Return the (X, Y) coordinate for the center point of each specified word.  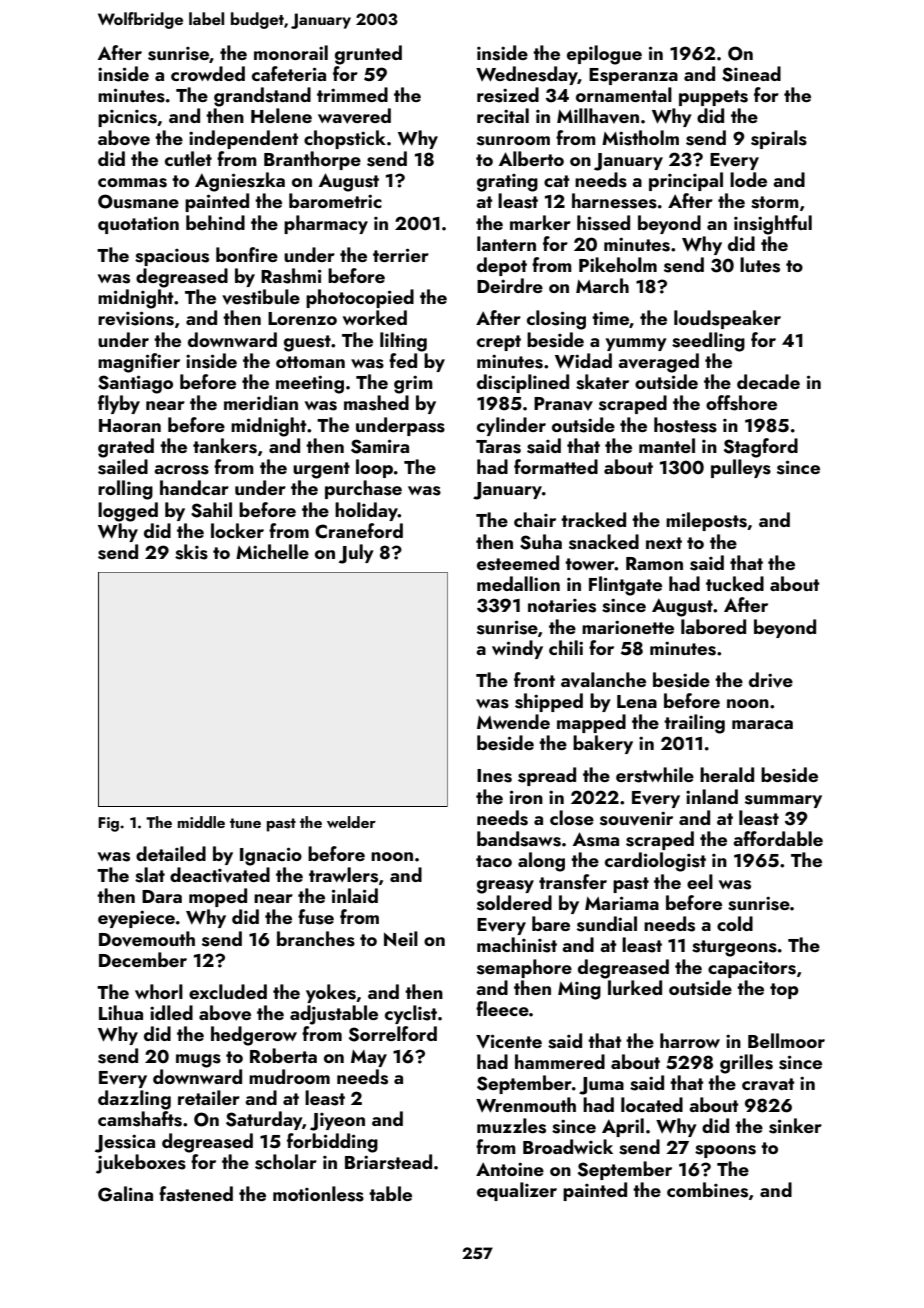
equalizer (517, 1191)
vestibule (261, 297)
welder (351, 822)
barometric (335, 200)
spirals (779, 139)
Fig (108, 824)
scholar (286, 1162)
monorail (291, 52)
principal (686, 181)
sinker (795, 1126)
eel (700, 881)
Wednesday (527, 75)
